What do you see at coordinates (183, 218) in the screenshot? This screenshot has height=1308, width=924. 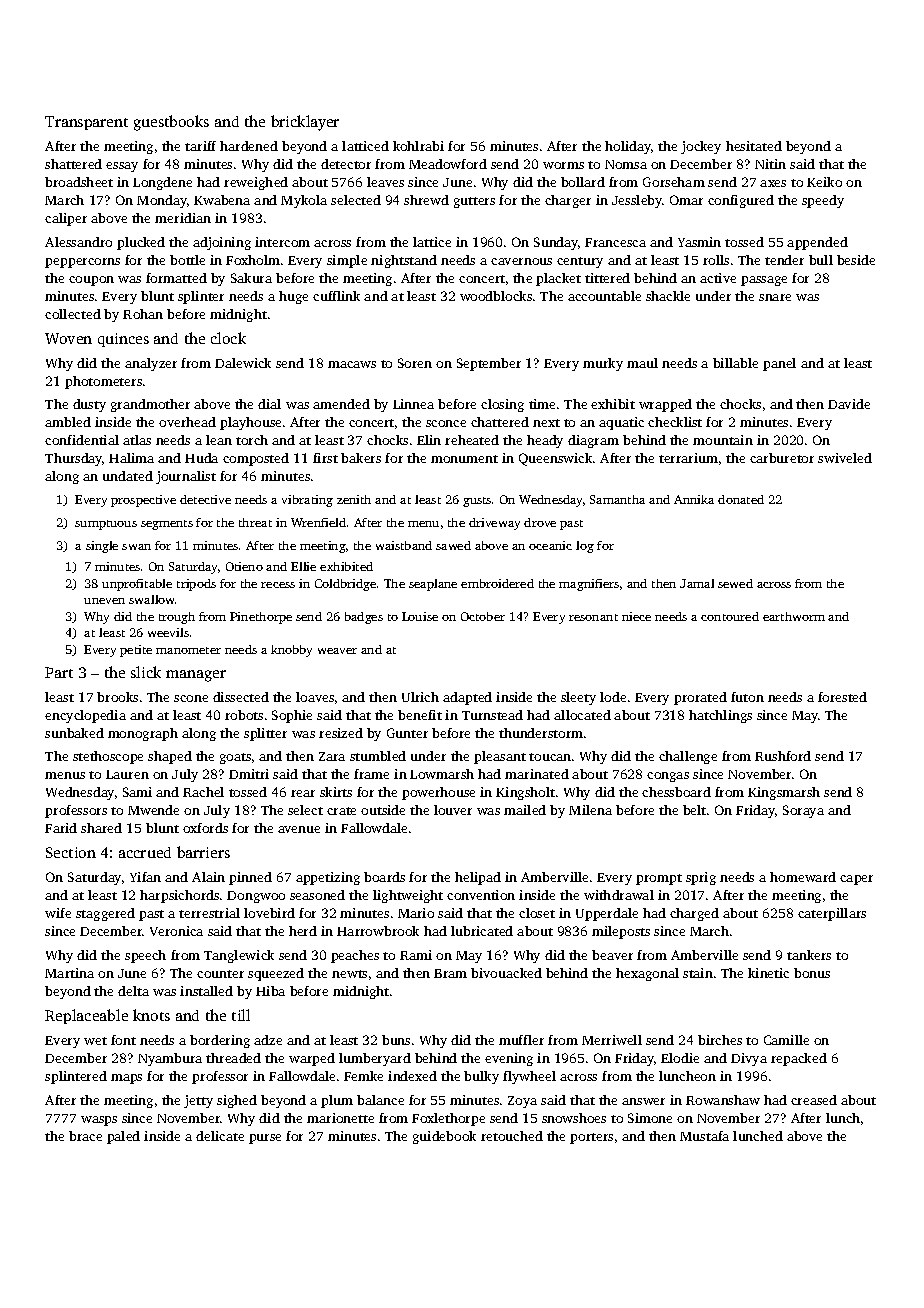 I see `meridian` at bounding box center [183, 218].
